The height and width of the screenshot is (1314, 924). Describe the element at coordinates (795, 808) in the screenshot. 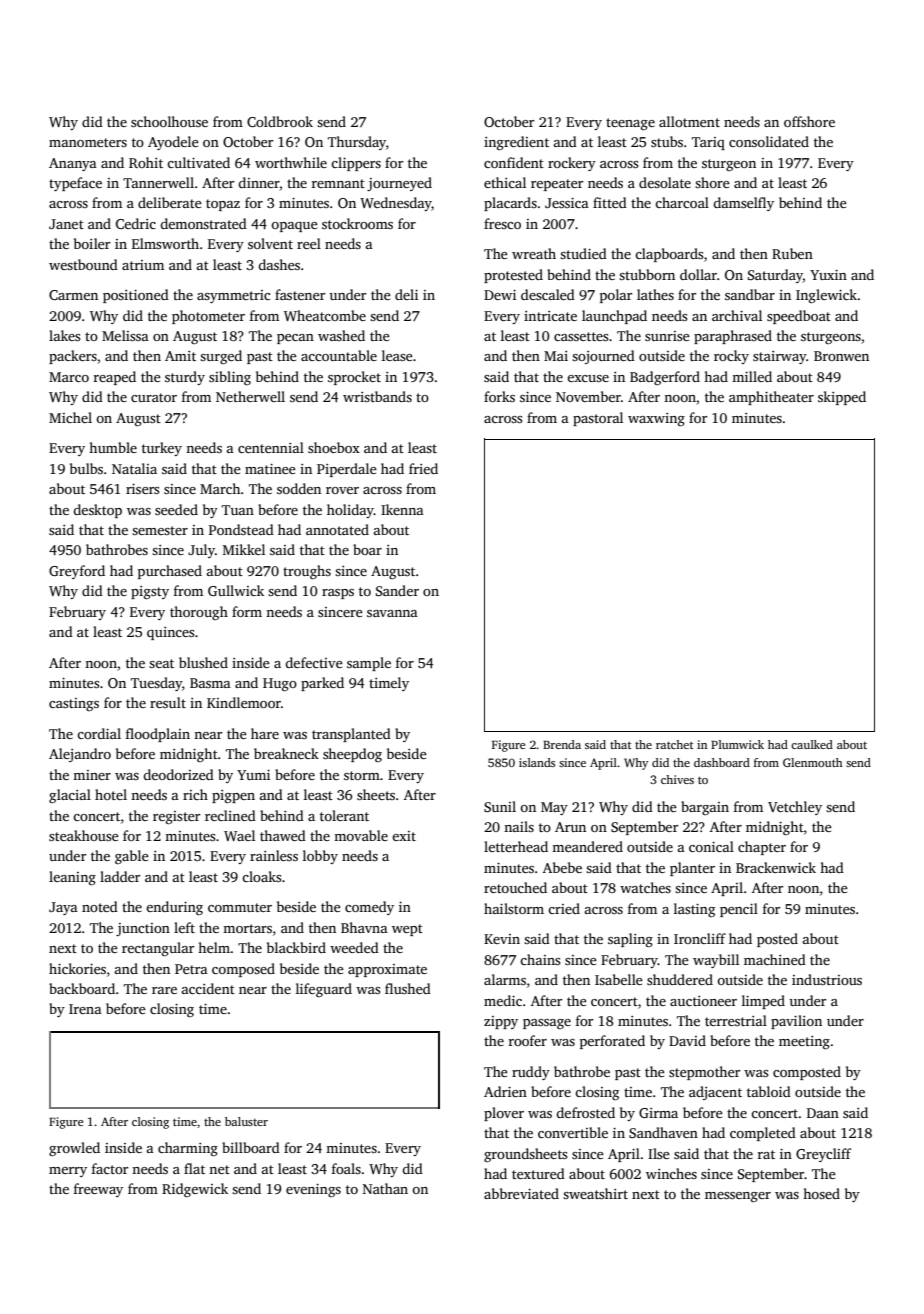

I see `Vetchley` at that location.
